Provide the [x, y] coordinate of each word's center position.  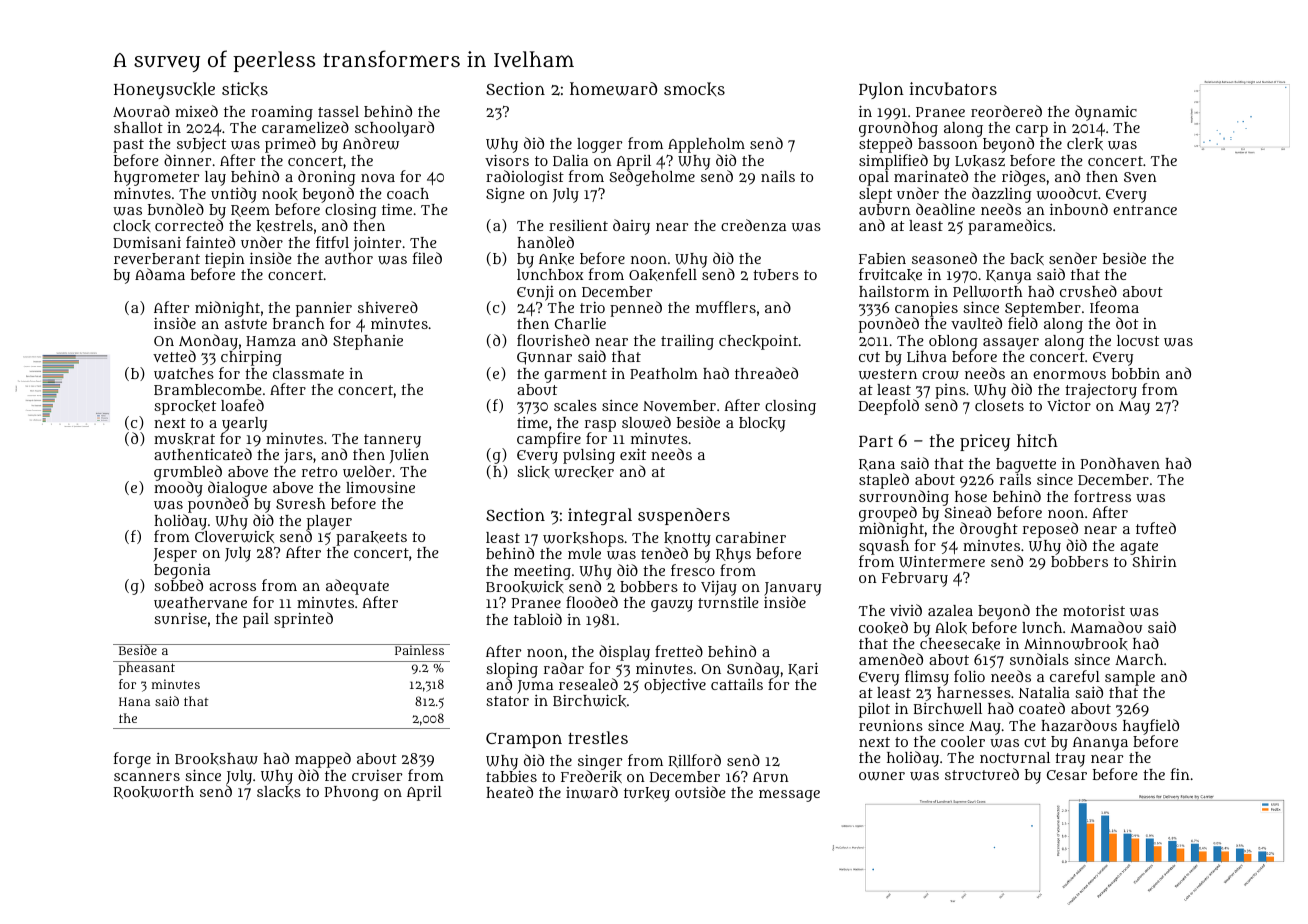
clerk [1085, 144]
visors [507, 160]
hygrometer [156, 178]
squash [884, 547]
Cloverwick [234, 537]
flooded [592, 602]
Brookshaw [216, 759]
